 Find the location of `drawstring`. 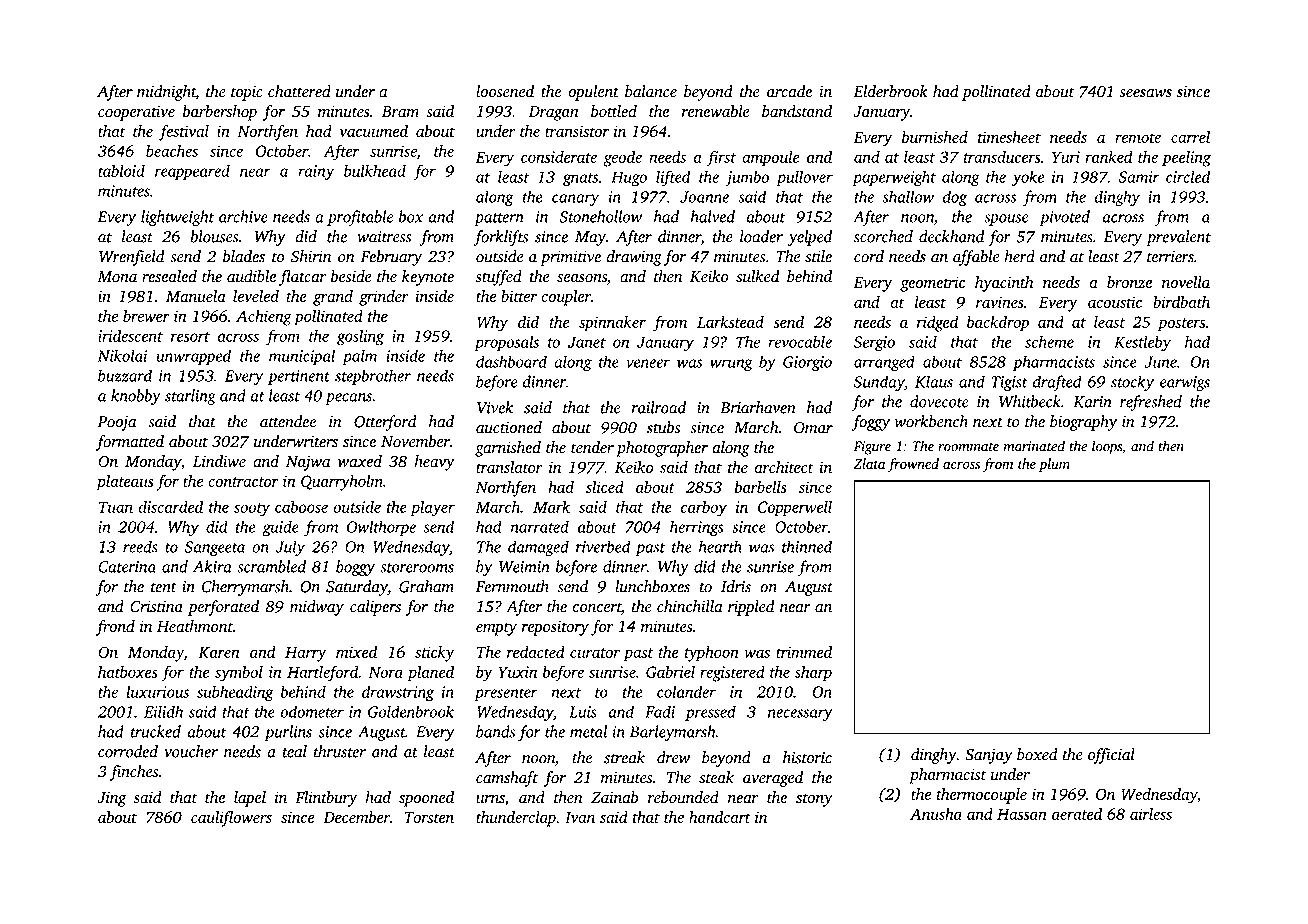

drawstring is located at coordinates (398, 693).
